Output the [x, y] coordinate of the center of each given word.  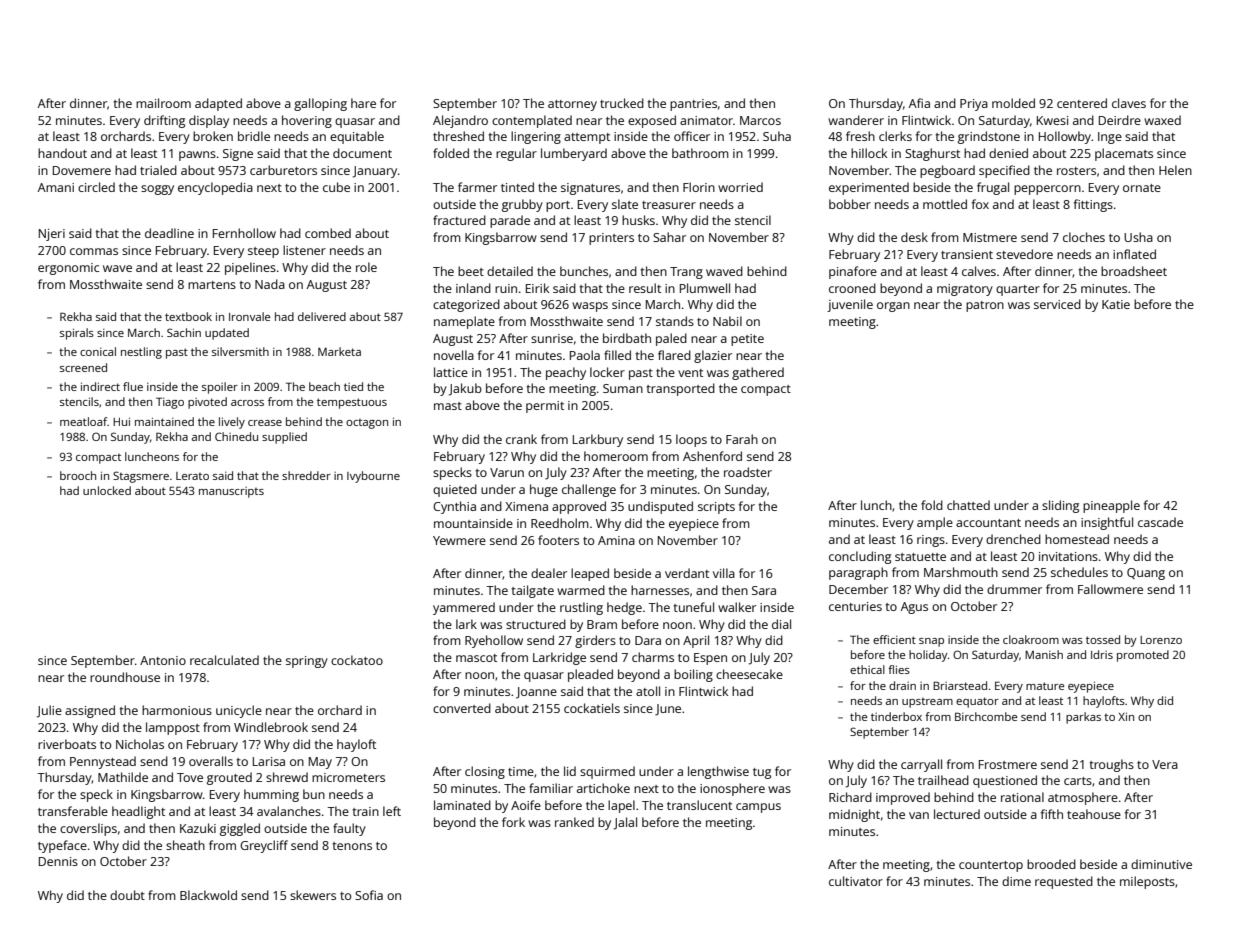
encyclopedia [215, 188]
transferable [73, 811]
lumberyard [574, 154]
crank [521, 439]
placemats [1124, 154]
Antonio [163, 660]
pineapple [1111, 506]
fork [513, 822]
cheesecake [749, 674]
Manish [1044, 654]
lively [232, 423]
